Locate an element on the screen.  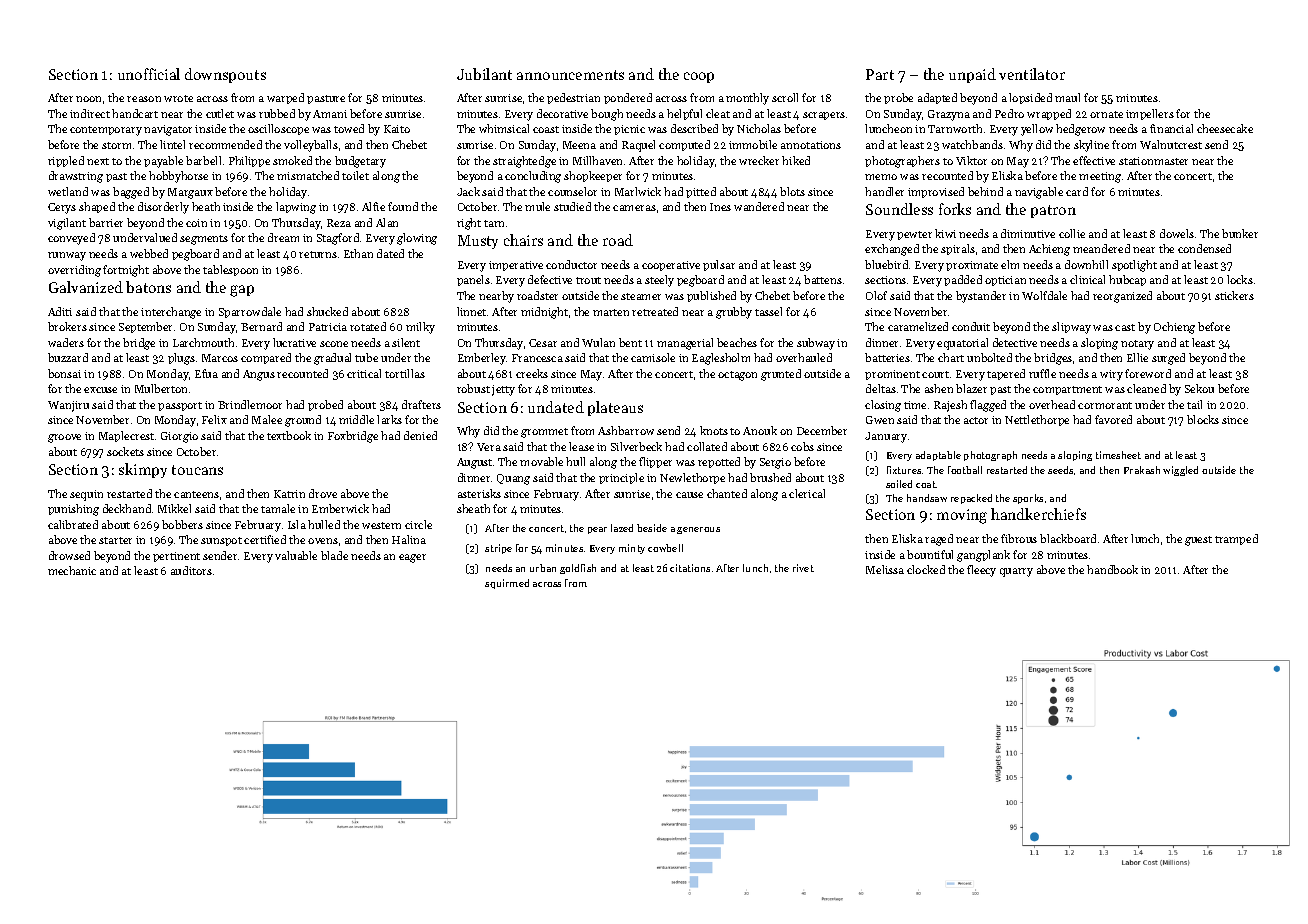
downspouts is located at coordinates (225, 75).
